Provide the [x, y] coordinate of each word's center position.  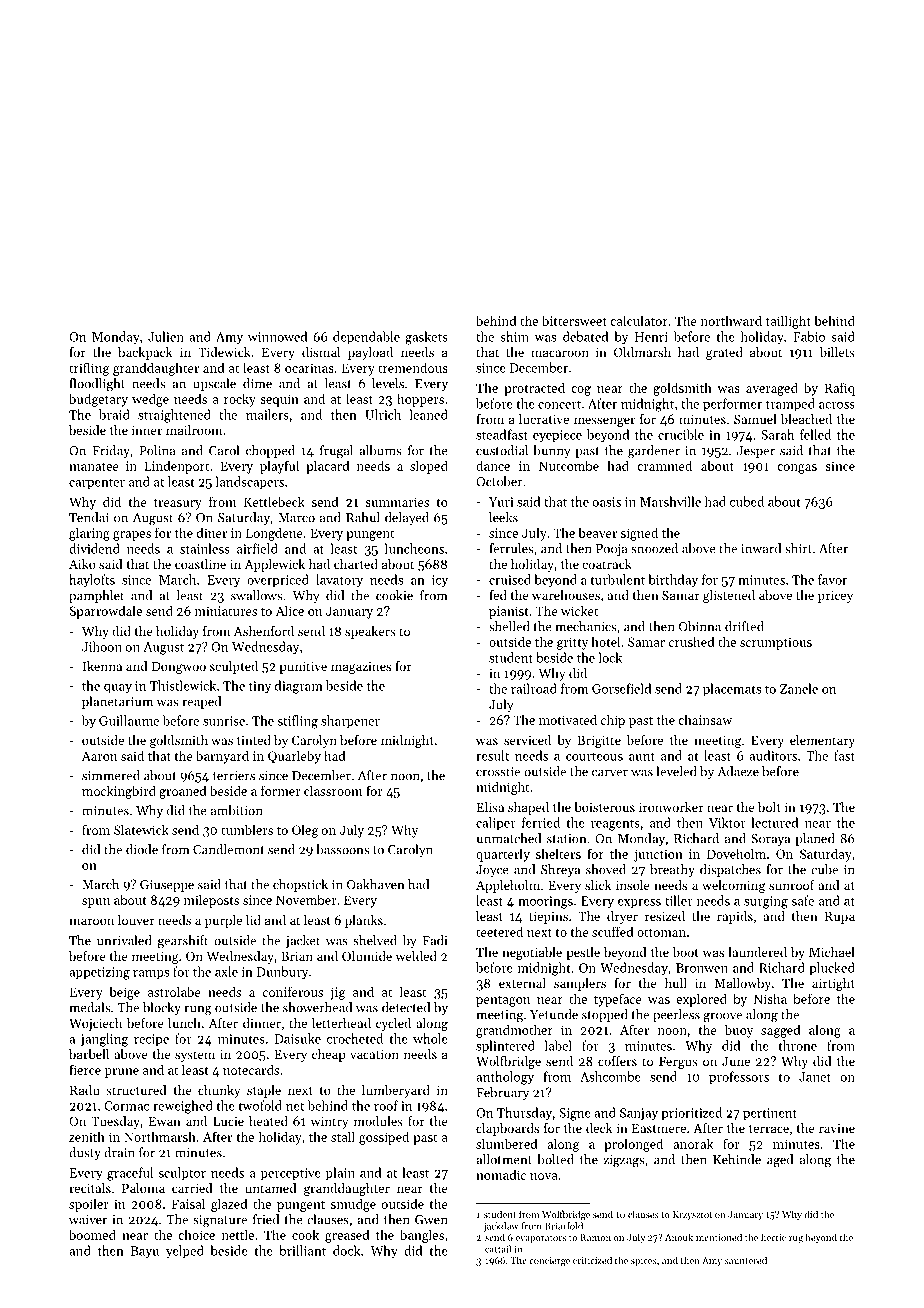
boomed [92, 1234]
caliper [496, 824]
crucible [681, 434]
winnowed [278, 336]
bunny [552, 451]
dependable [366, 337]
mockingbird [119, 792]
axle [226, 971]
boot [686, 952]
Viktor [727, 822]
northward [731, 320]
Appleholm [508, 886]
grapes [132, 536]
